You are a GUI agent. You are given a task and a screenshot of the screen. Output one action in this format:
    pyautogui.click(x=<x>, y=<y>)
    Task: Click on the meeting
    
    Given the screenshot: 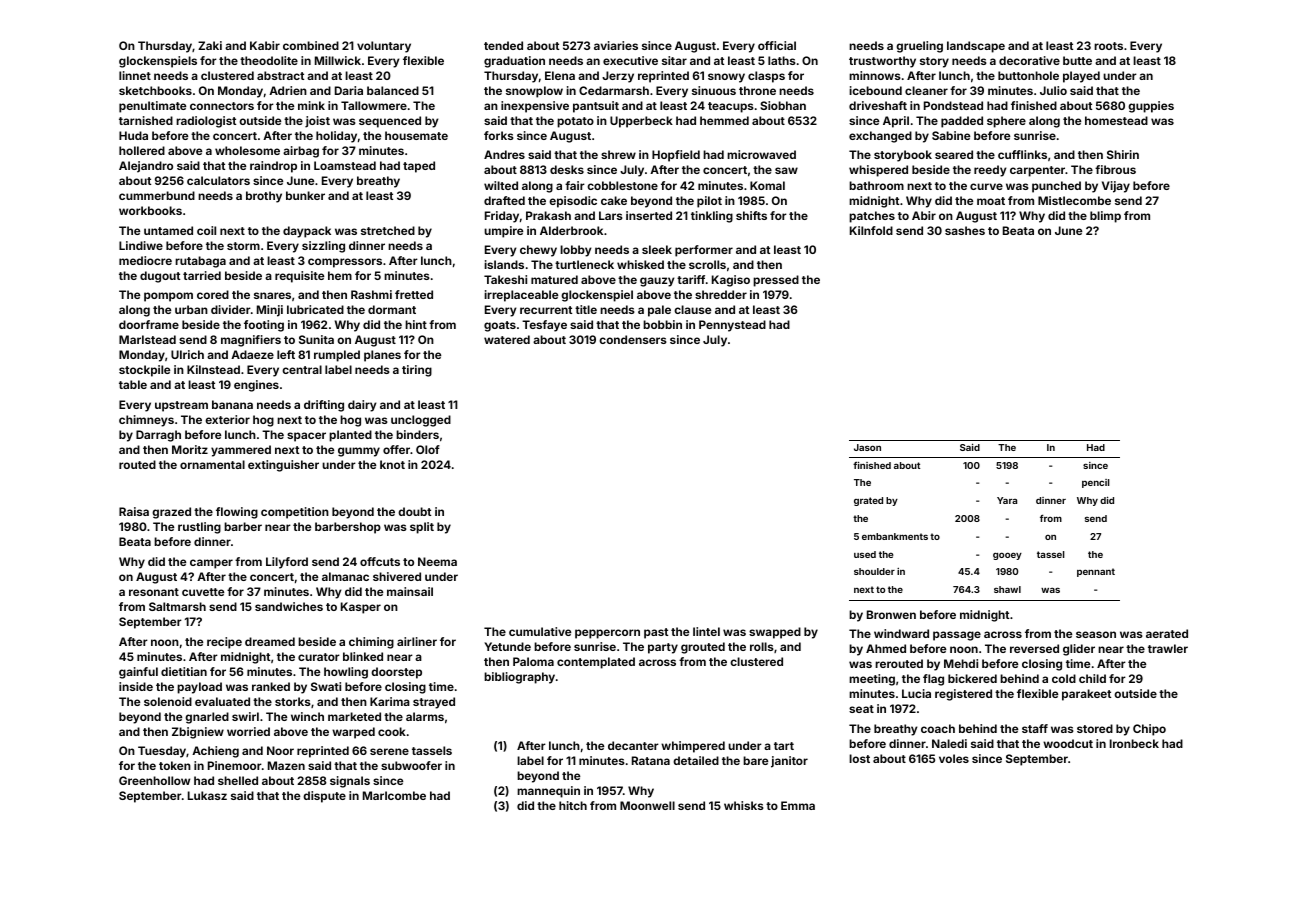 What is the action you would take?
    pyautogui.click(x=872, y=680)
